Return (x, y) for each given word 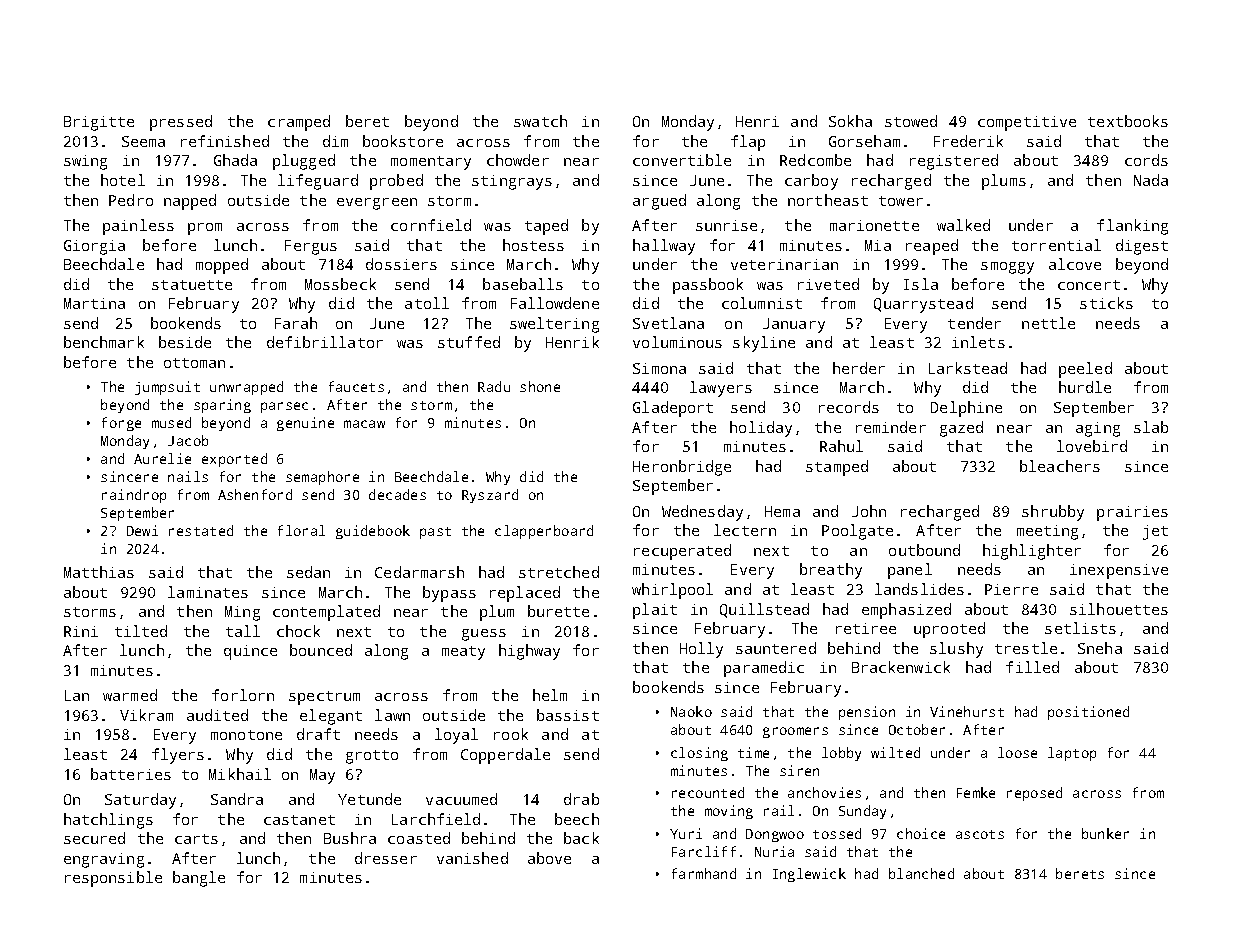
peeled (1085, 370)
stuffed (469, 342)
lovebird (1092, 446)
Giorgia (94, 247)
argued (659, 202)
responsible (113, 879)
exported (234, 460)
